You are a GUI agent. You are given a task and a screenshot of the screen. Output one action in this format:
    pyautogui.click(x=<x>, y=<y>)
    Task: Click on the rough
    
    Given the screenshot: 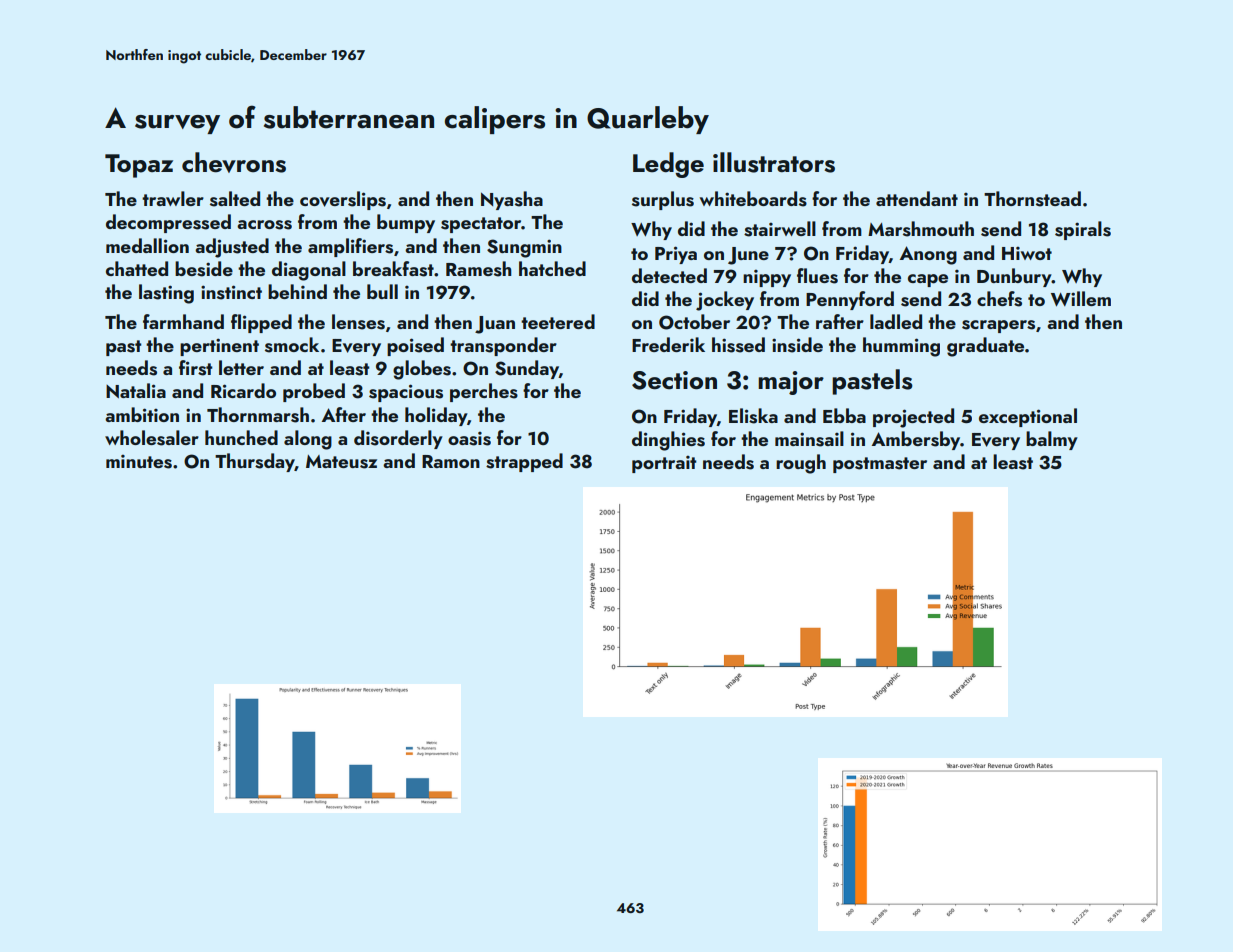 What is the action you would take?
    pyautogui.click(x=801, y=464)
